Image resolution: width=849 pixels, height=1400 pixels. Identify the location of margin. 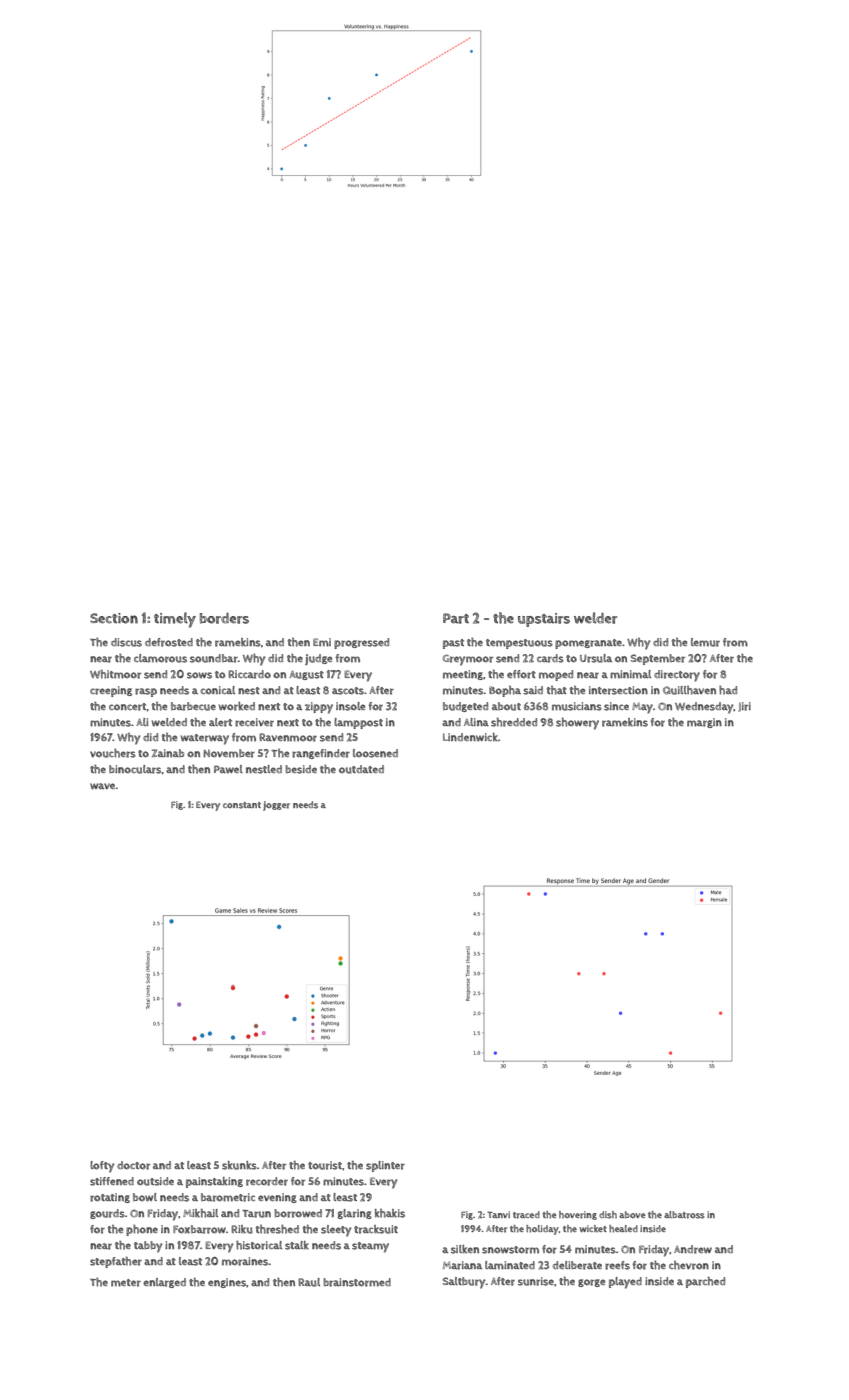
(704, 723).
